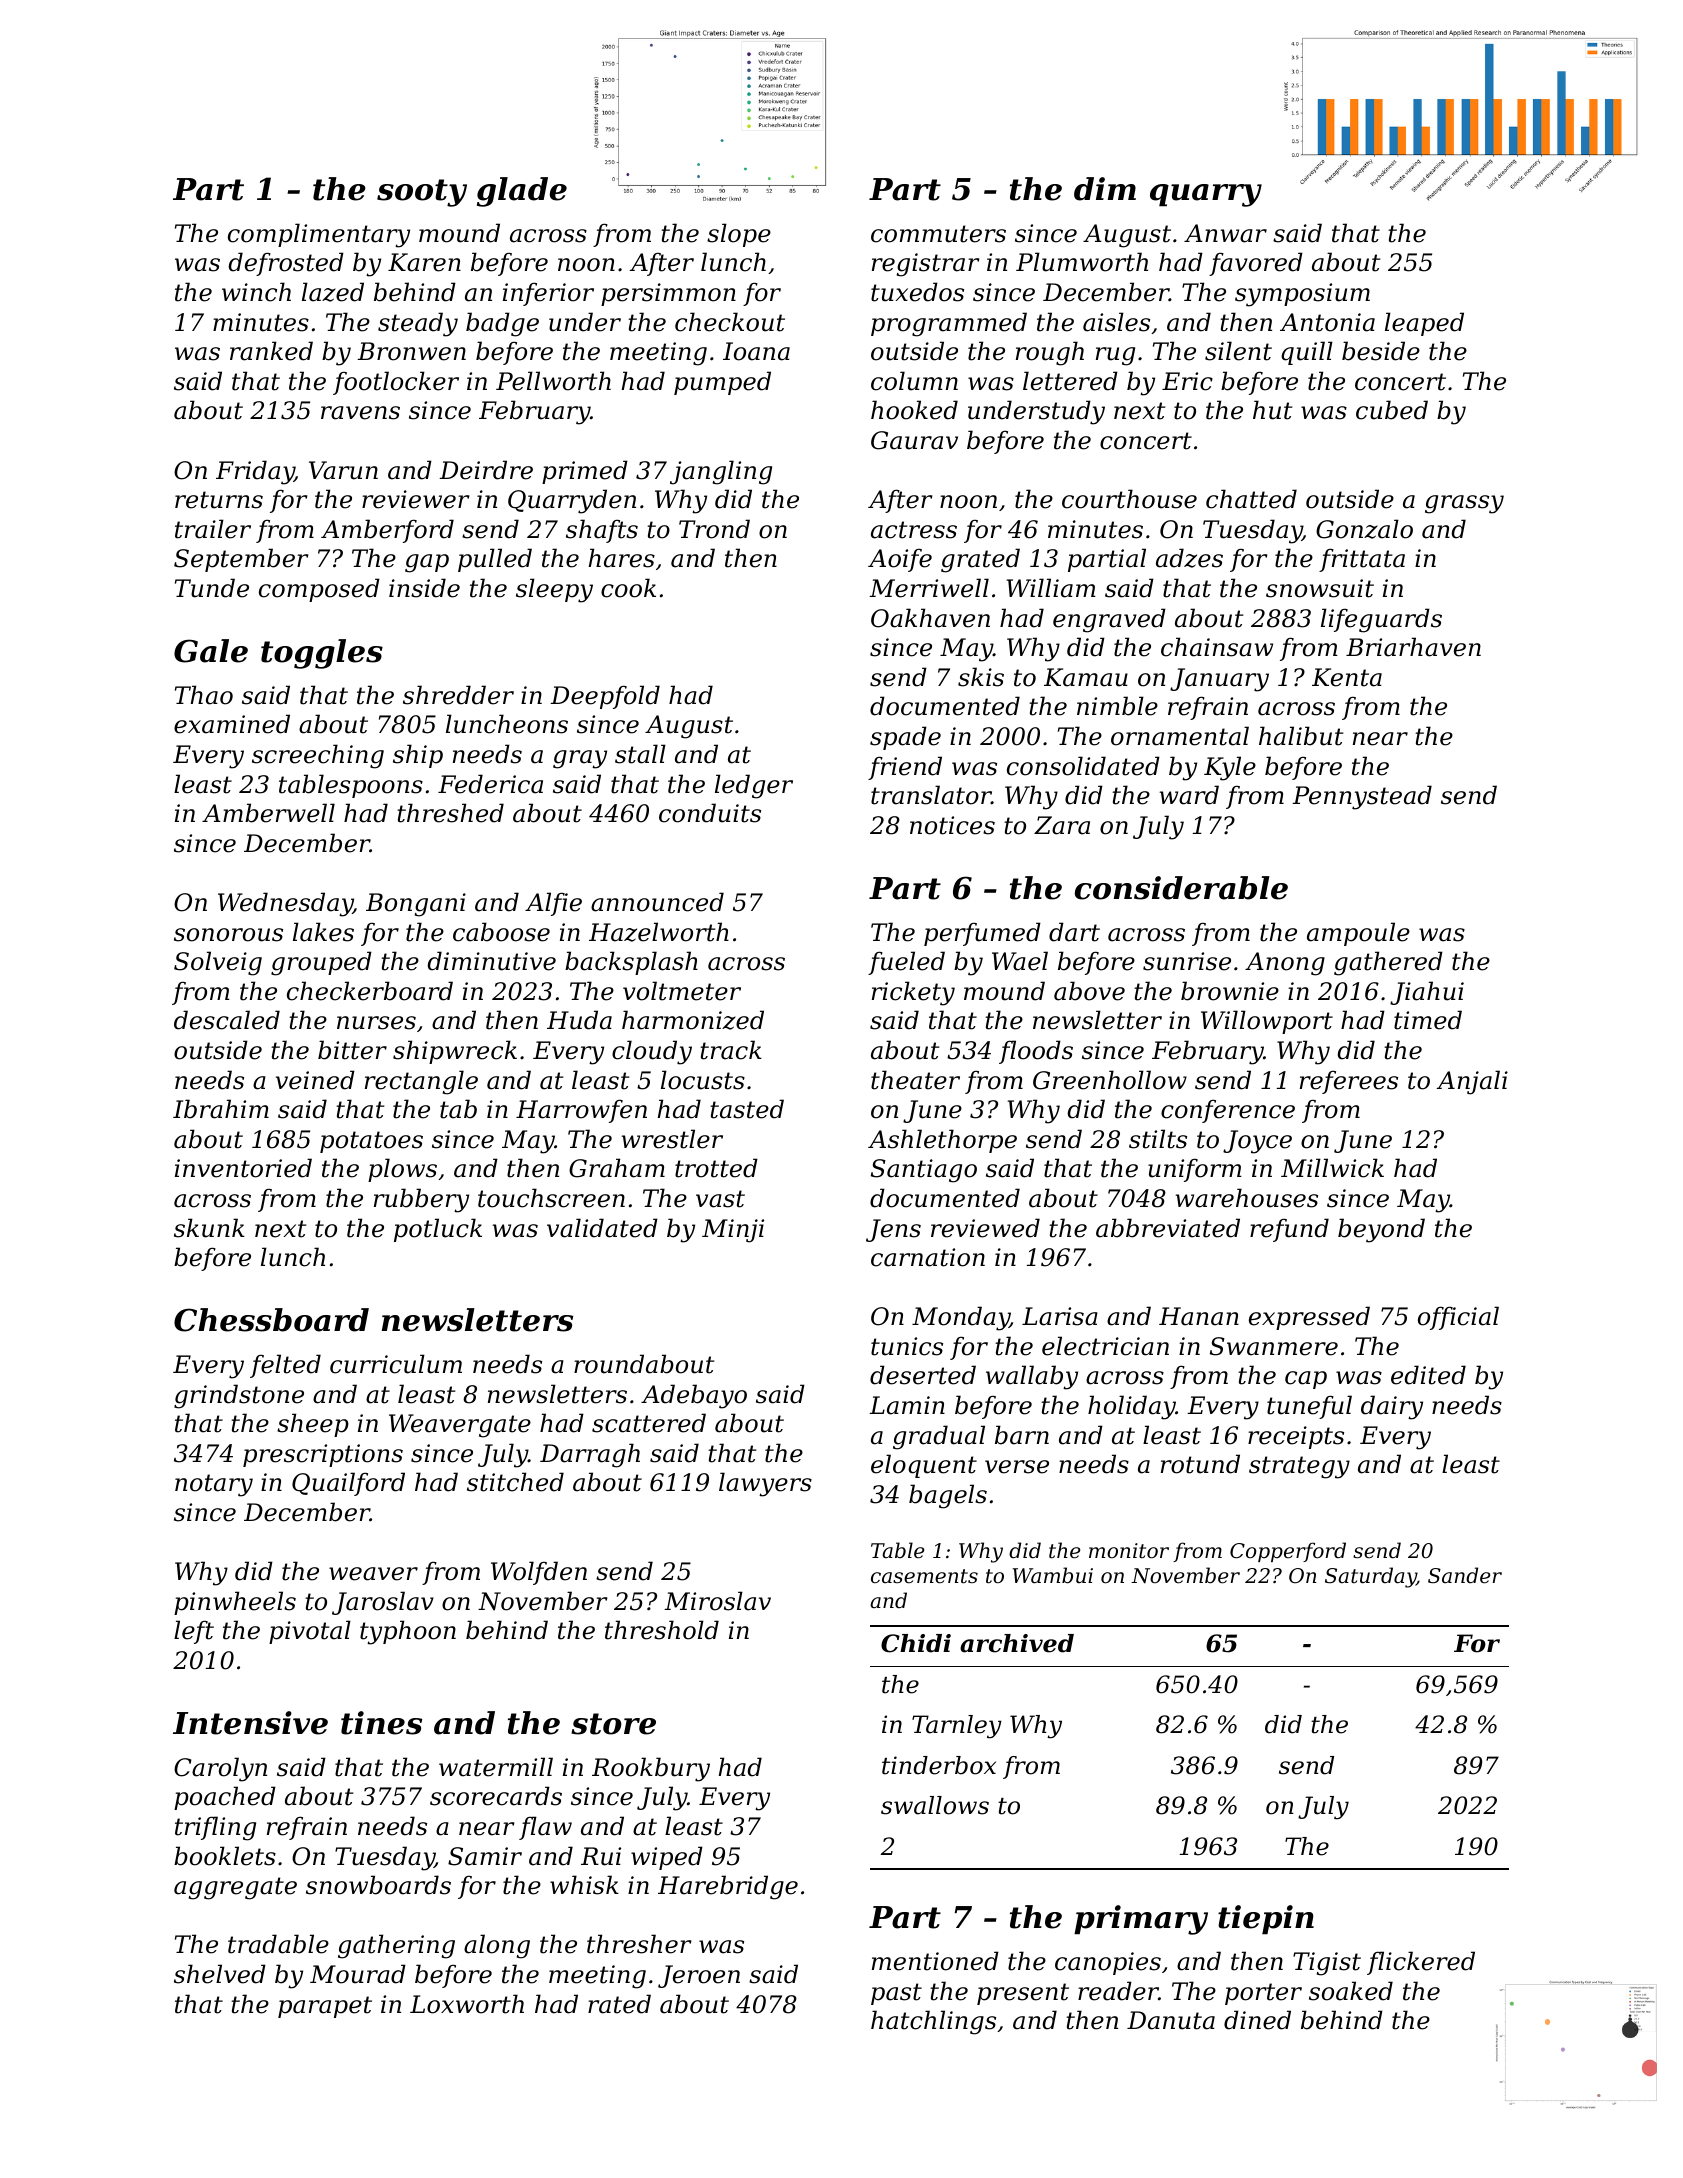  What do you see at coordinates (313, 1425) in the screenshot?
I see `sheep` at bounding box center [313, 1425].
